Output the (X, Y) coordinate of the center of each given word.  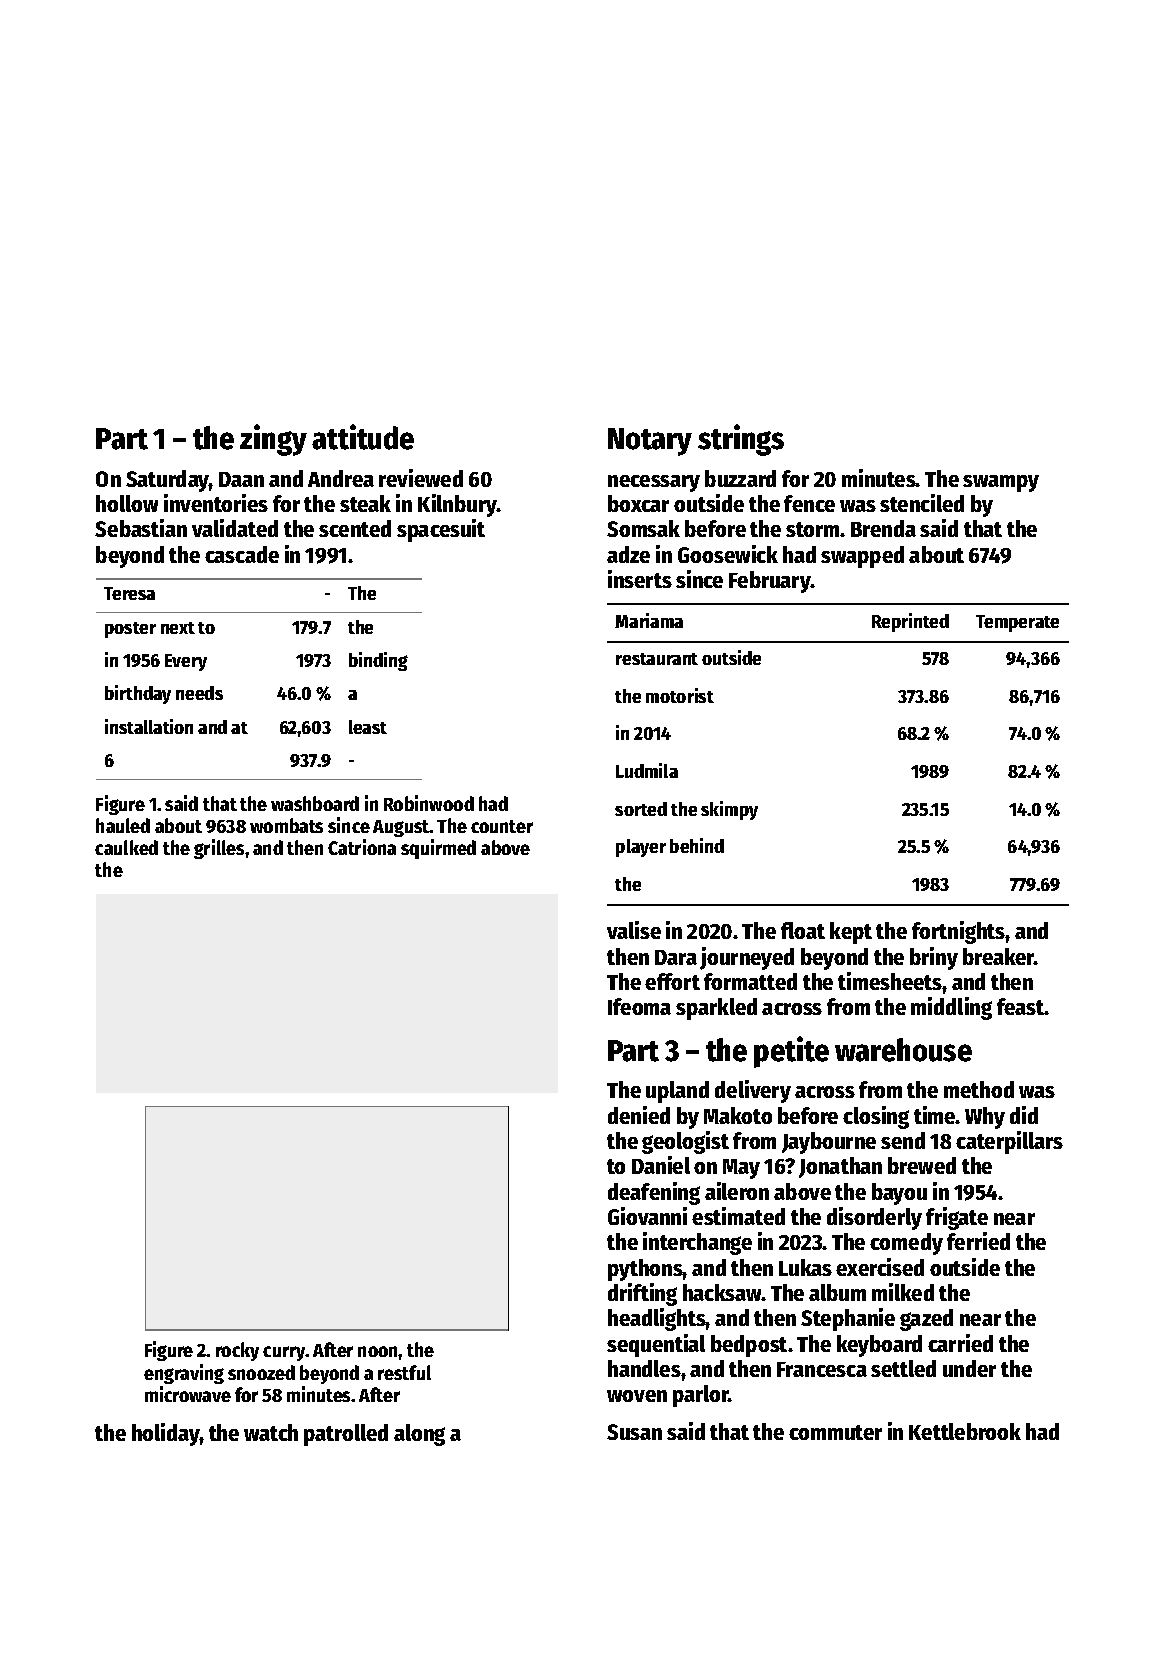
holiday (166, 1434)
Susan (634, 1432)
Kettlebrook (965, 1431)
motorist (680, 695)
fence (809, 503)
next (178, 628)
